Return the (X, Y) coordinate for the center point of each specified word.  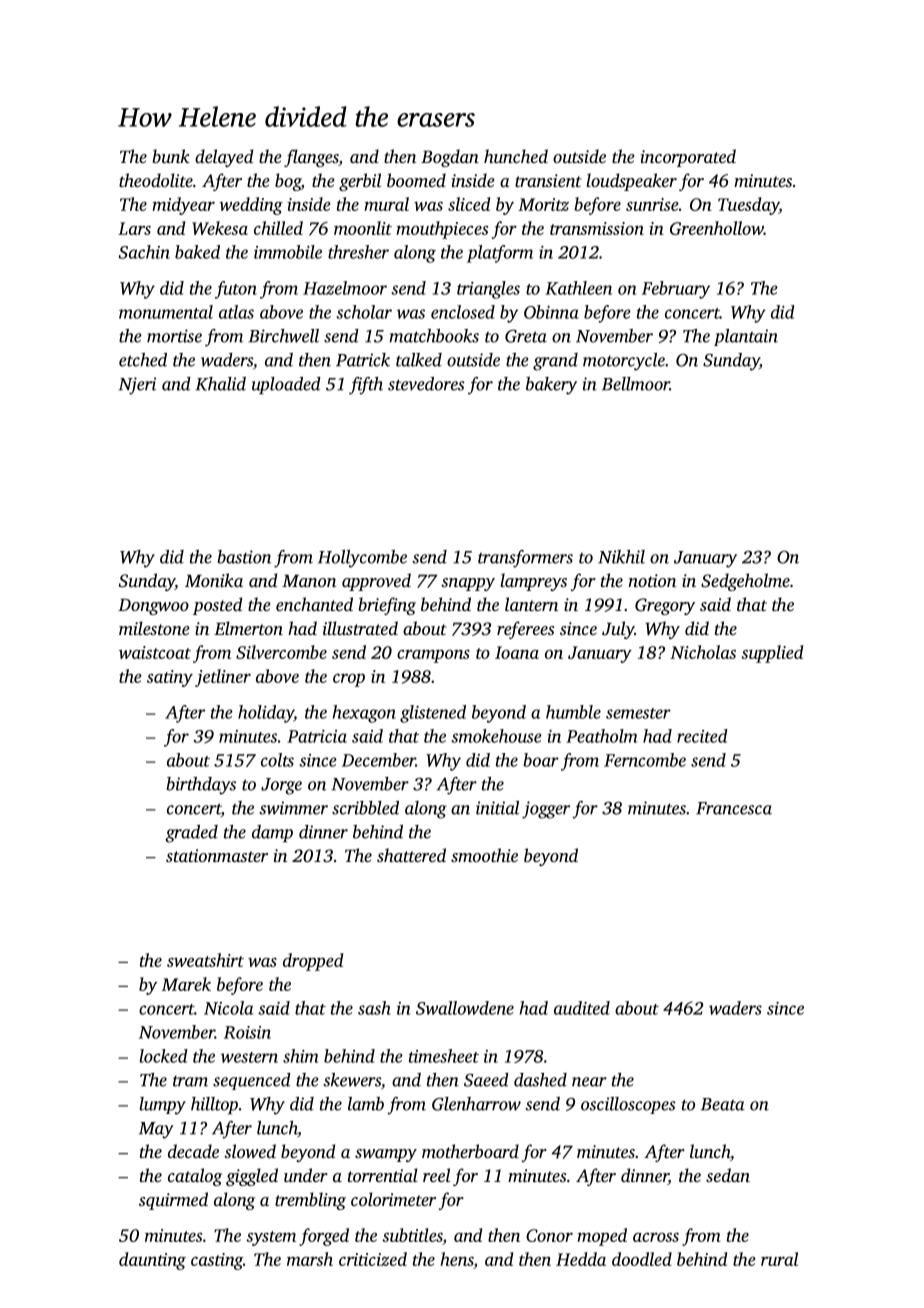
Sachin (144, 252)
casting (217, 1261)
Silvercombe (281, 652)
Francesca (734, 808)
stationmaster (217, 855)
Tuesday (748, 206)
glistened (433, 714)
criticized (373, 1259)
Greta (526, 336)
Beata (723, 1104)
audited (582, 1008)
